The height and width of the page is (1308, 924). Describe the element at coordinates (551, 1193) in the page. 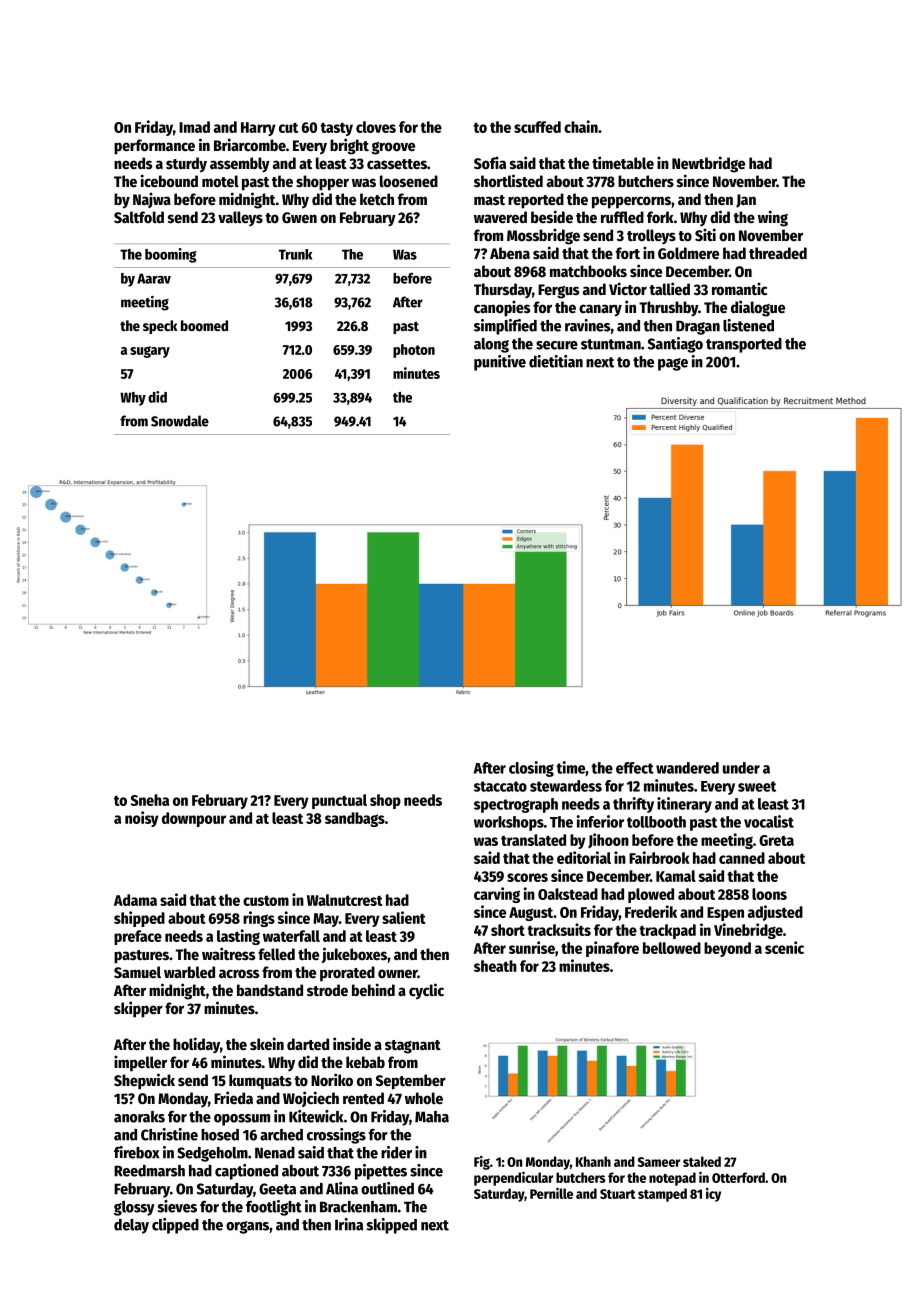

I see `Pernille` at that location.
